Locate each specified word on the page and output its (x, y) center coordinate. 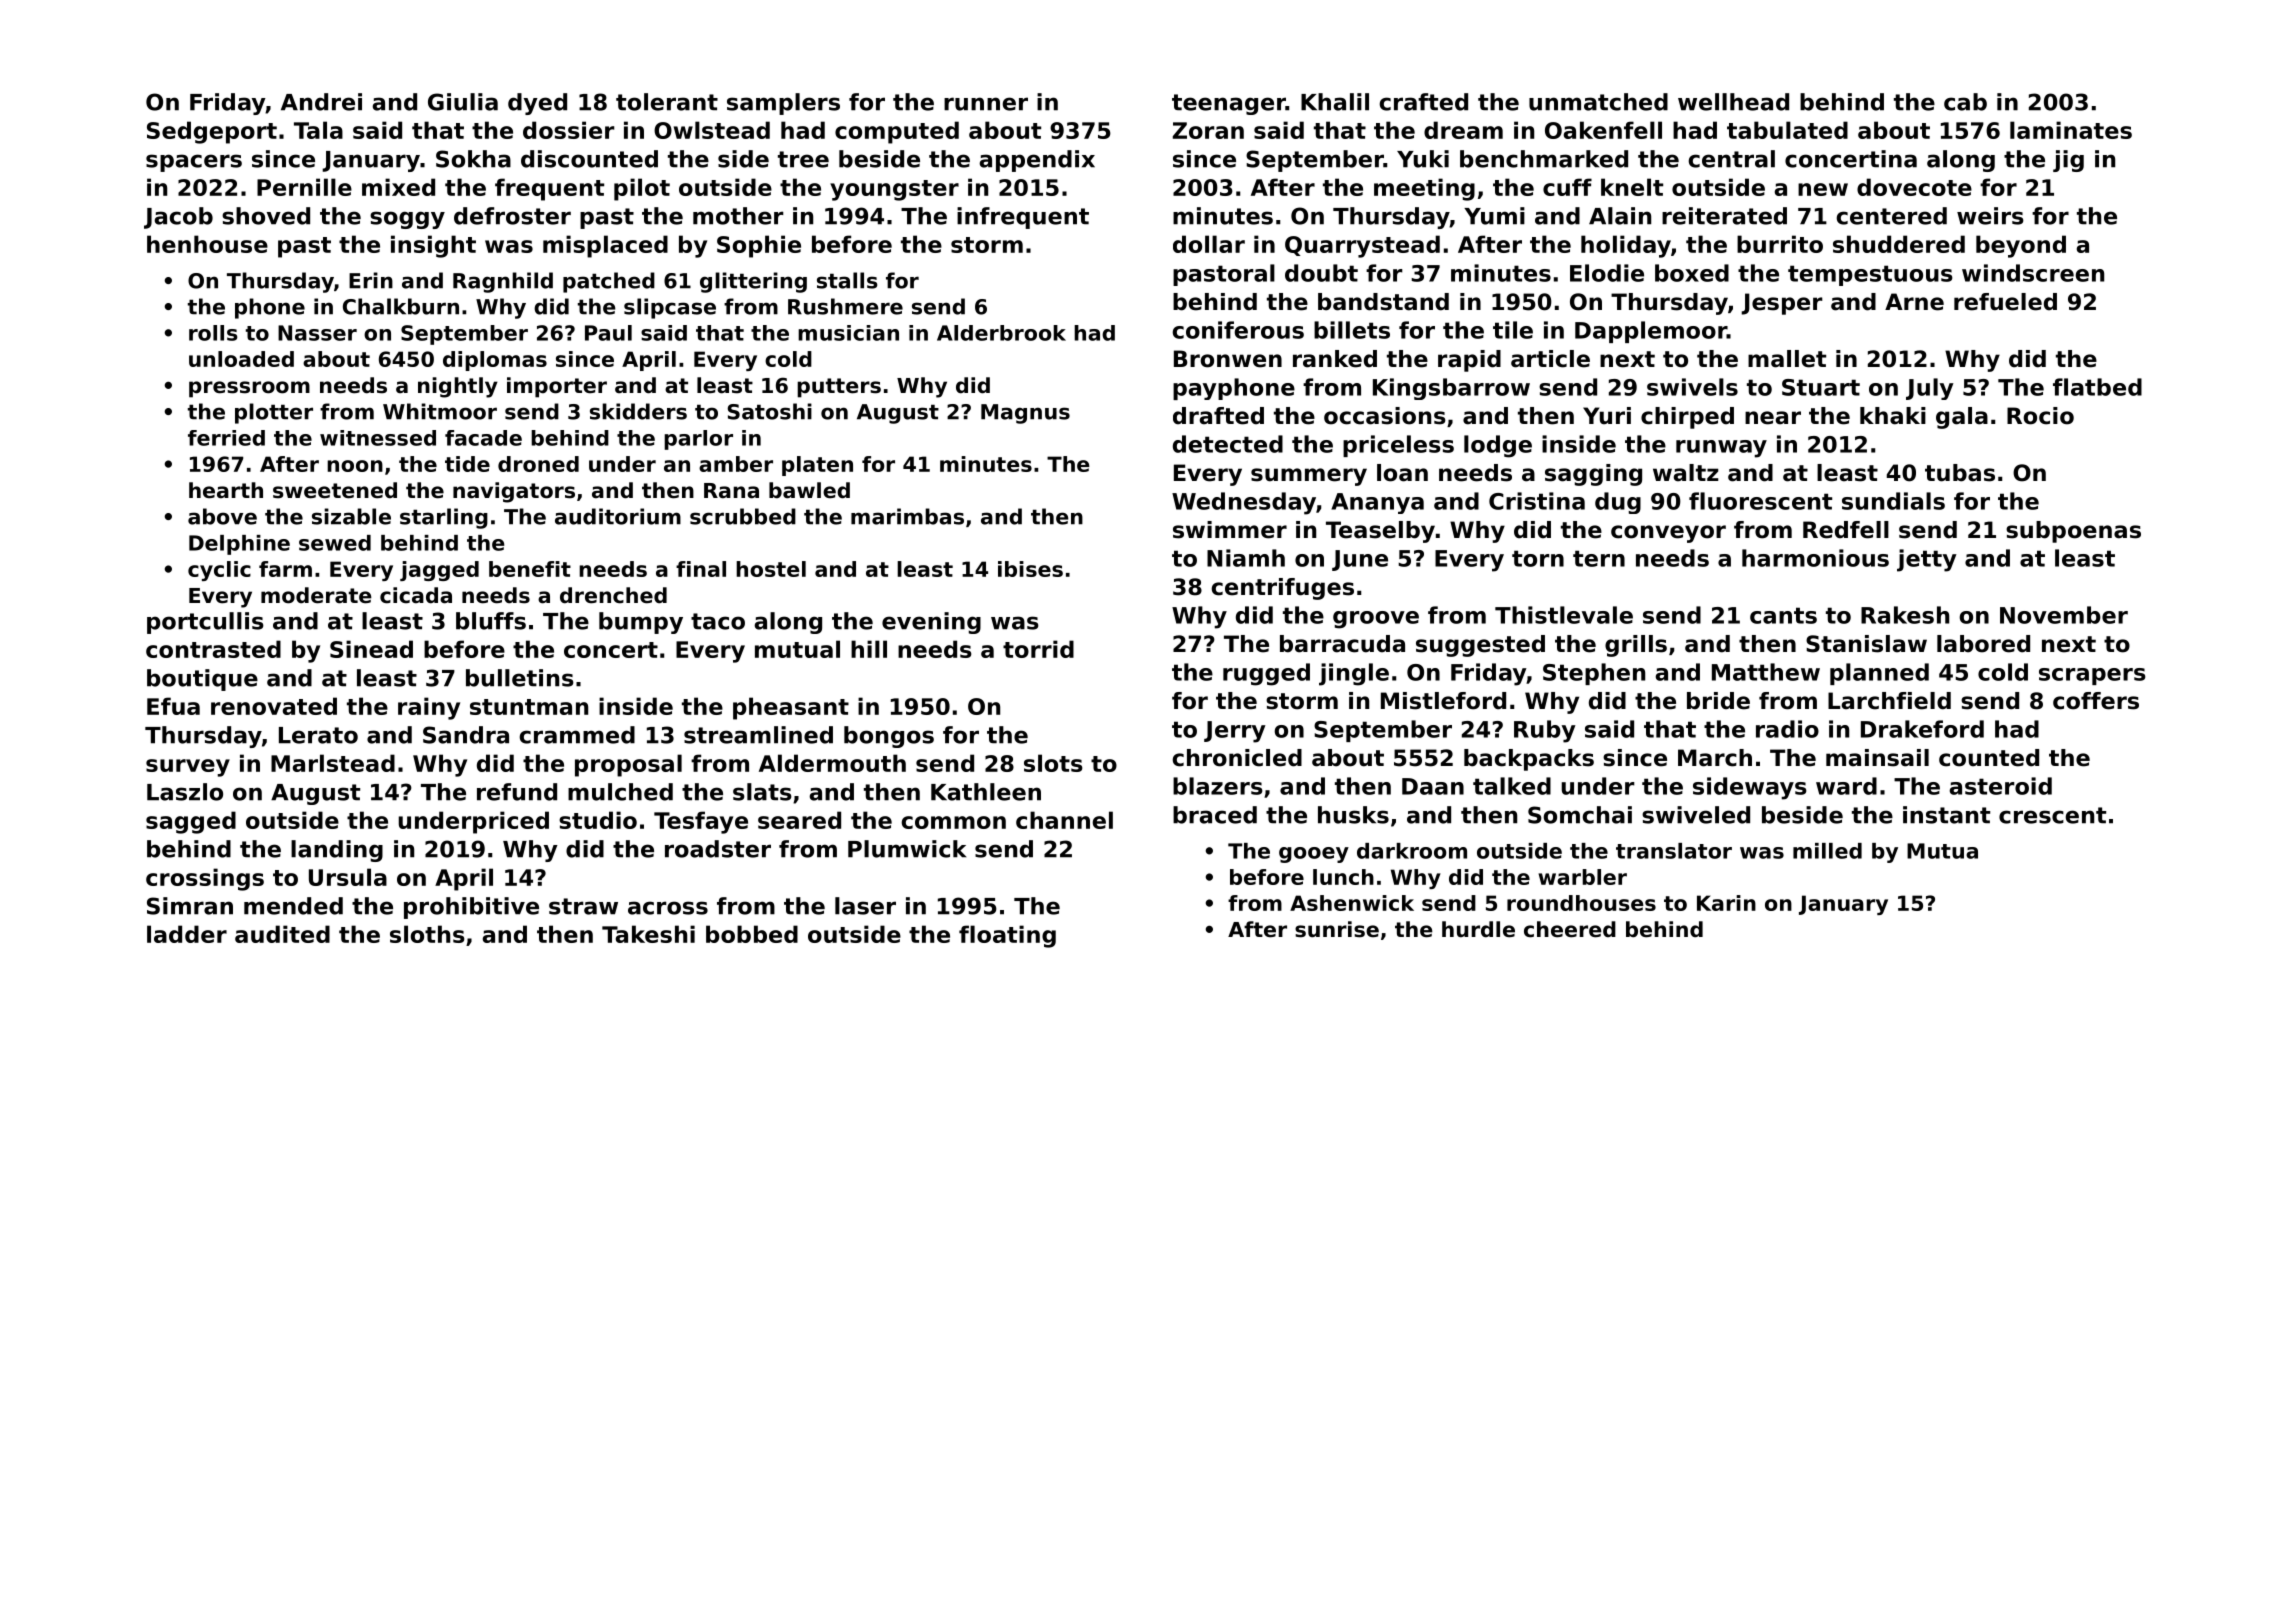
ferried (226, 438)
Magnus (1025, 414)
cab (1965, 102)
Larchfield (1889, 701)
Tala (318, 130)
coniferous (1238, 330)
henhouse (207, 244)
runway (1721, 449)
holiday (1626, 246)
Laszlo (185, 792)
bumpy (641, 623)
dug (1618, 503)
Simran (190, 906)
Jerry (1235, 732)
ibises (1030, 569)
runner (986, 104)
